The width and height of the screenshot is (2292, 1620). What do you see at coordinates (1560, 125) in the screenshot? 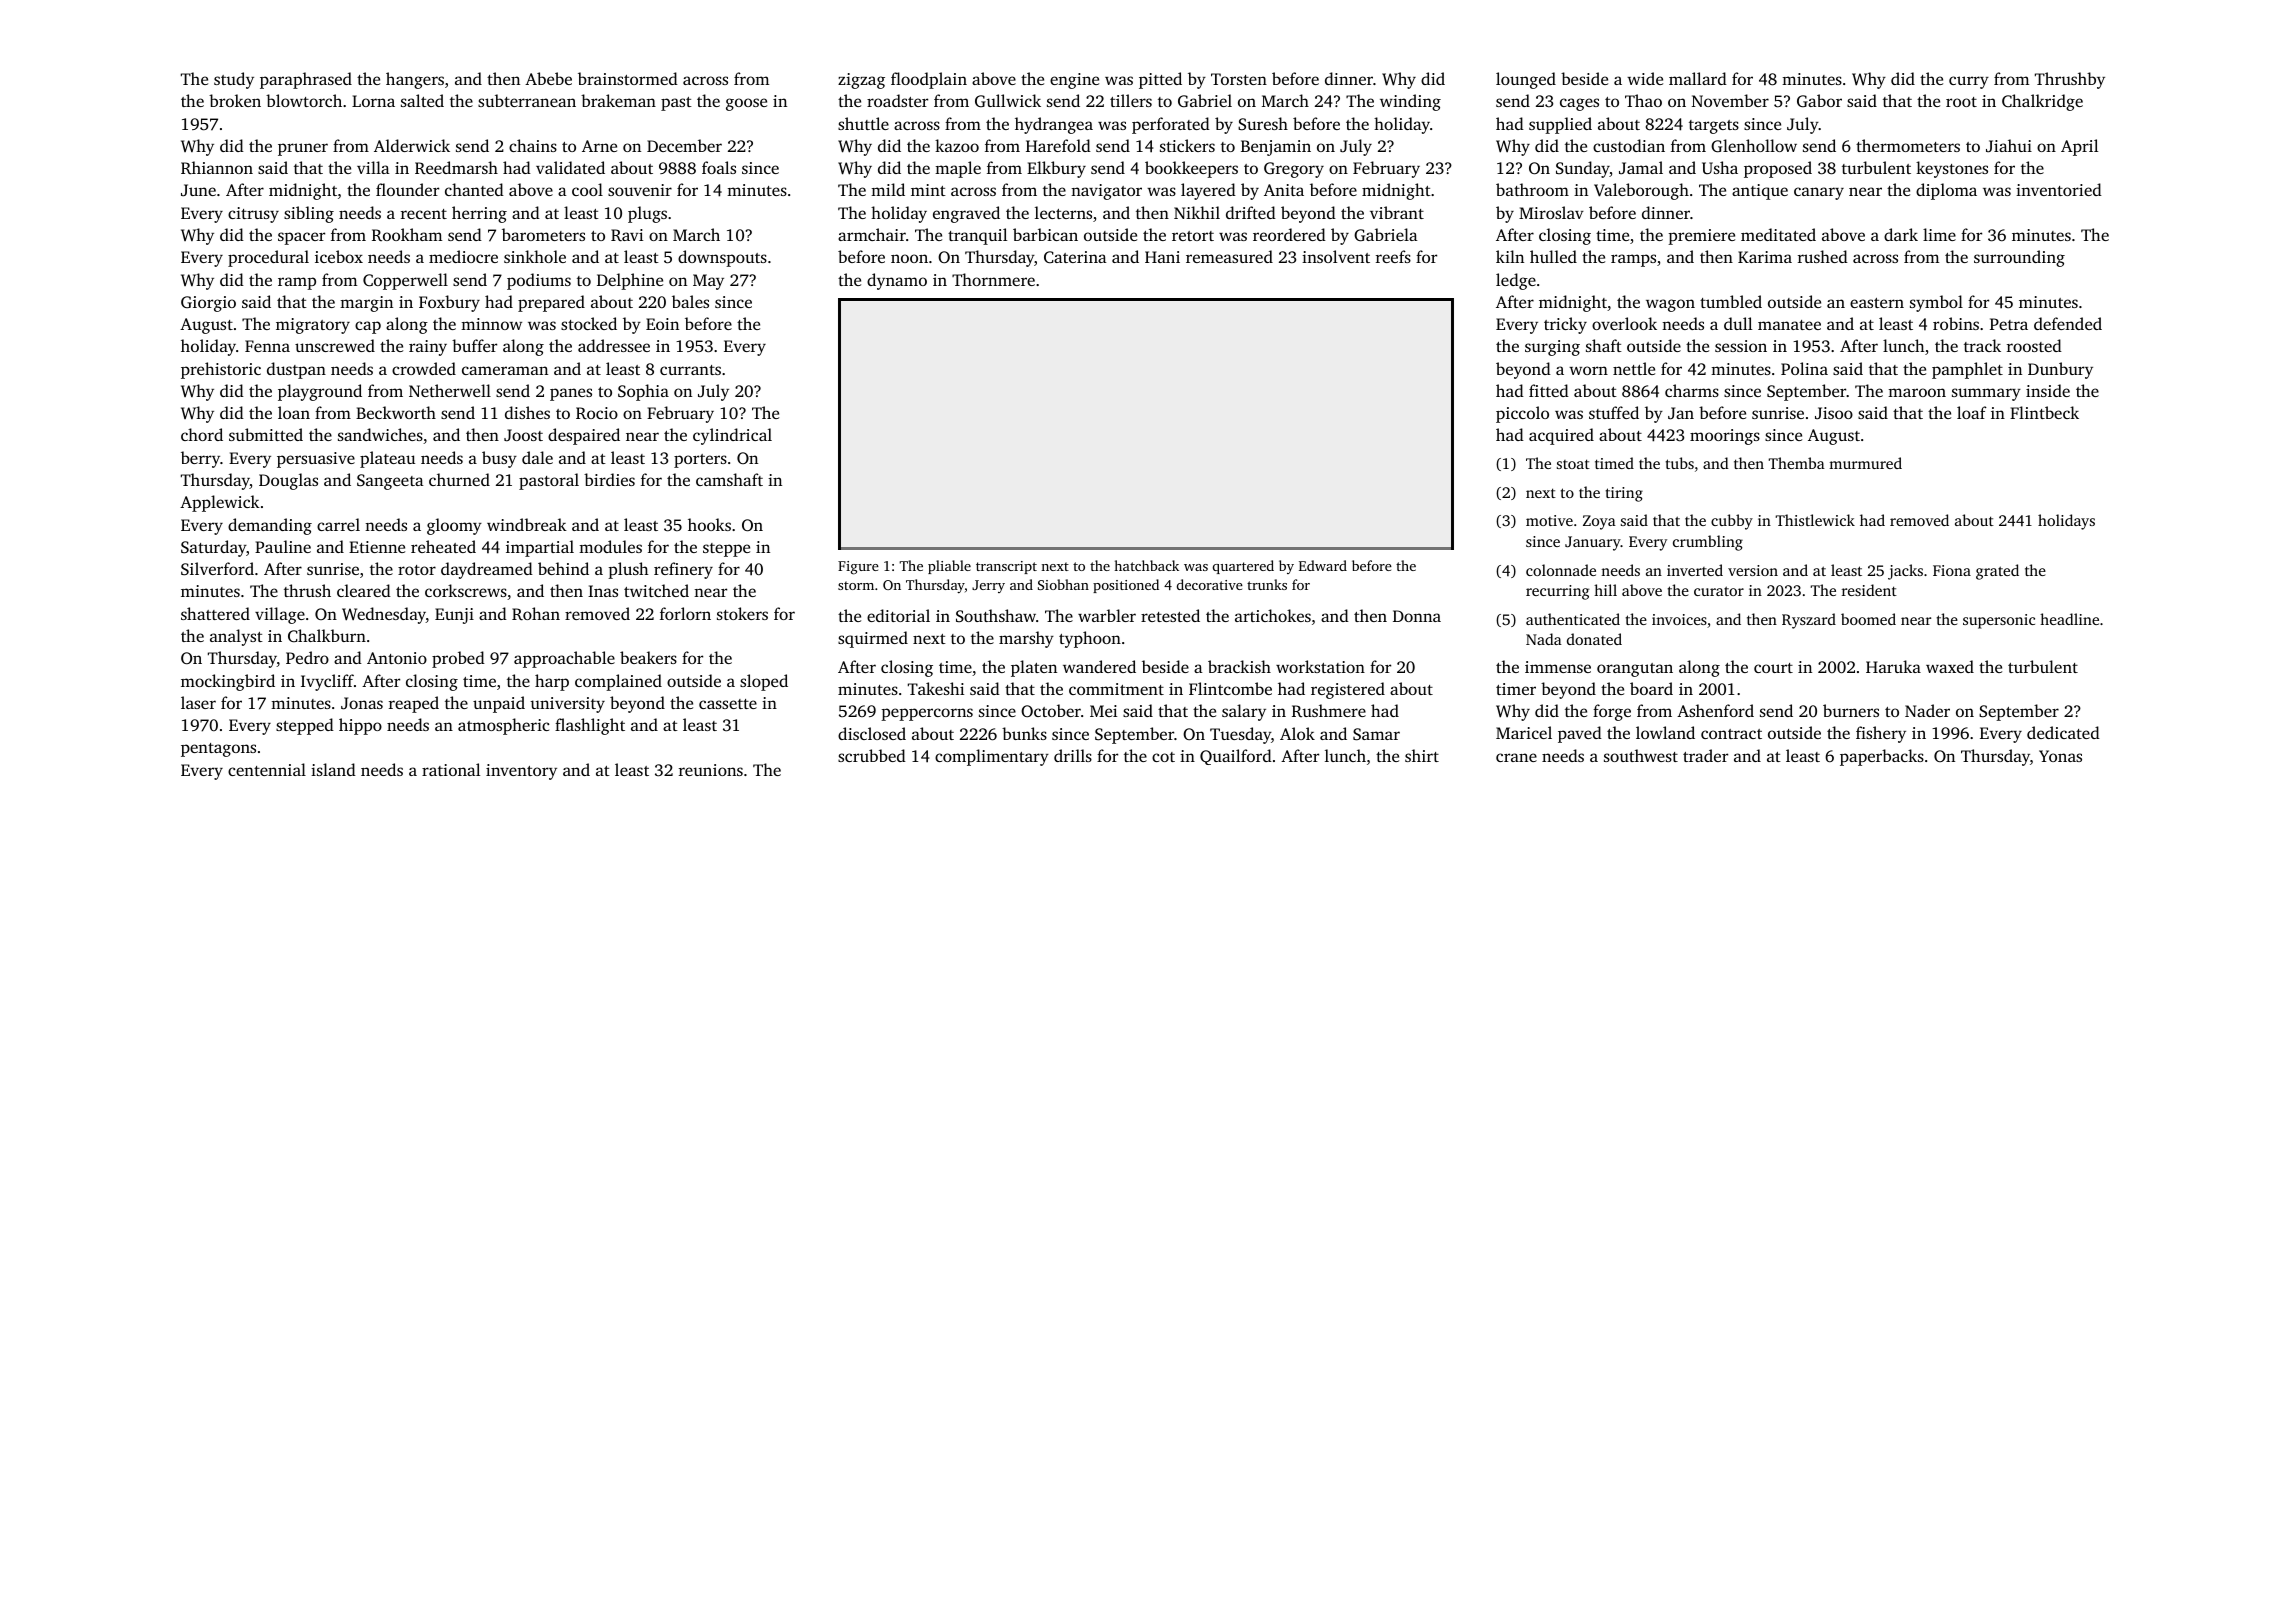
I see `supplied` at bounding box center [1560, 125].
